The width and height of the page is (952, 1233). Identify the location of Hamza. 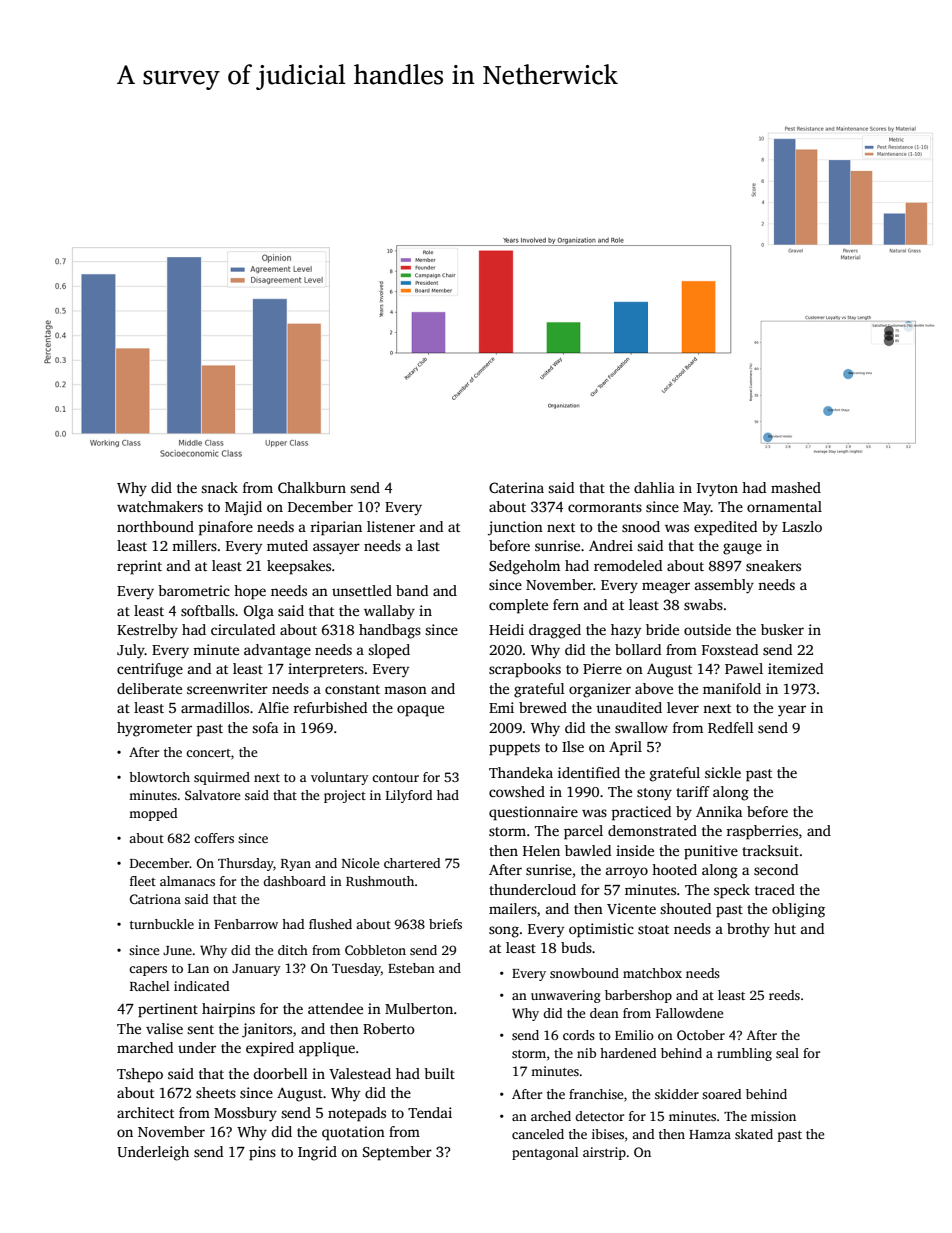
(710, 1134).
